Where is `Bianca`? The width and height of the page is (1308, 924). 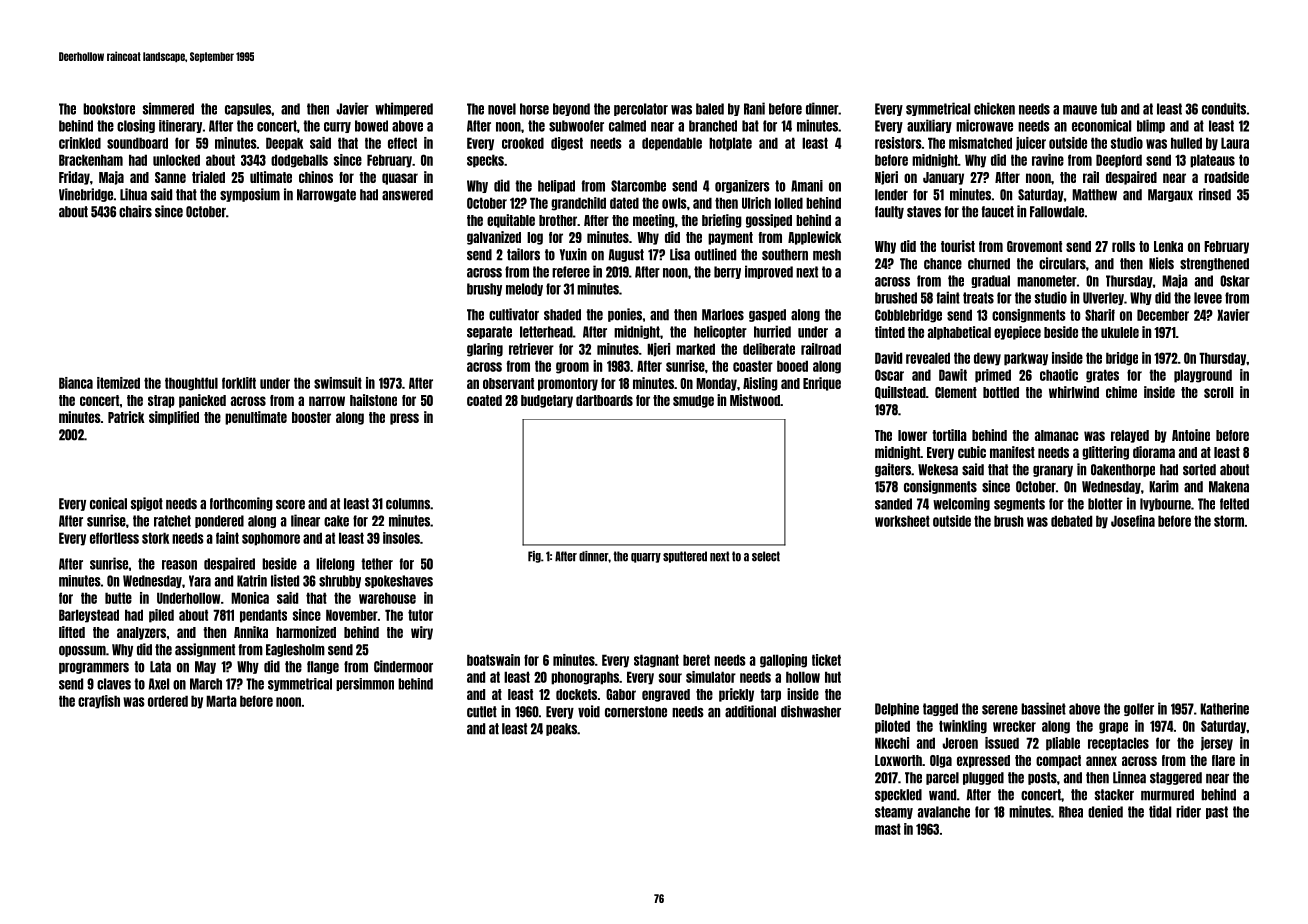
Bianca is located at coordinates (76, 383).
